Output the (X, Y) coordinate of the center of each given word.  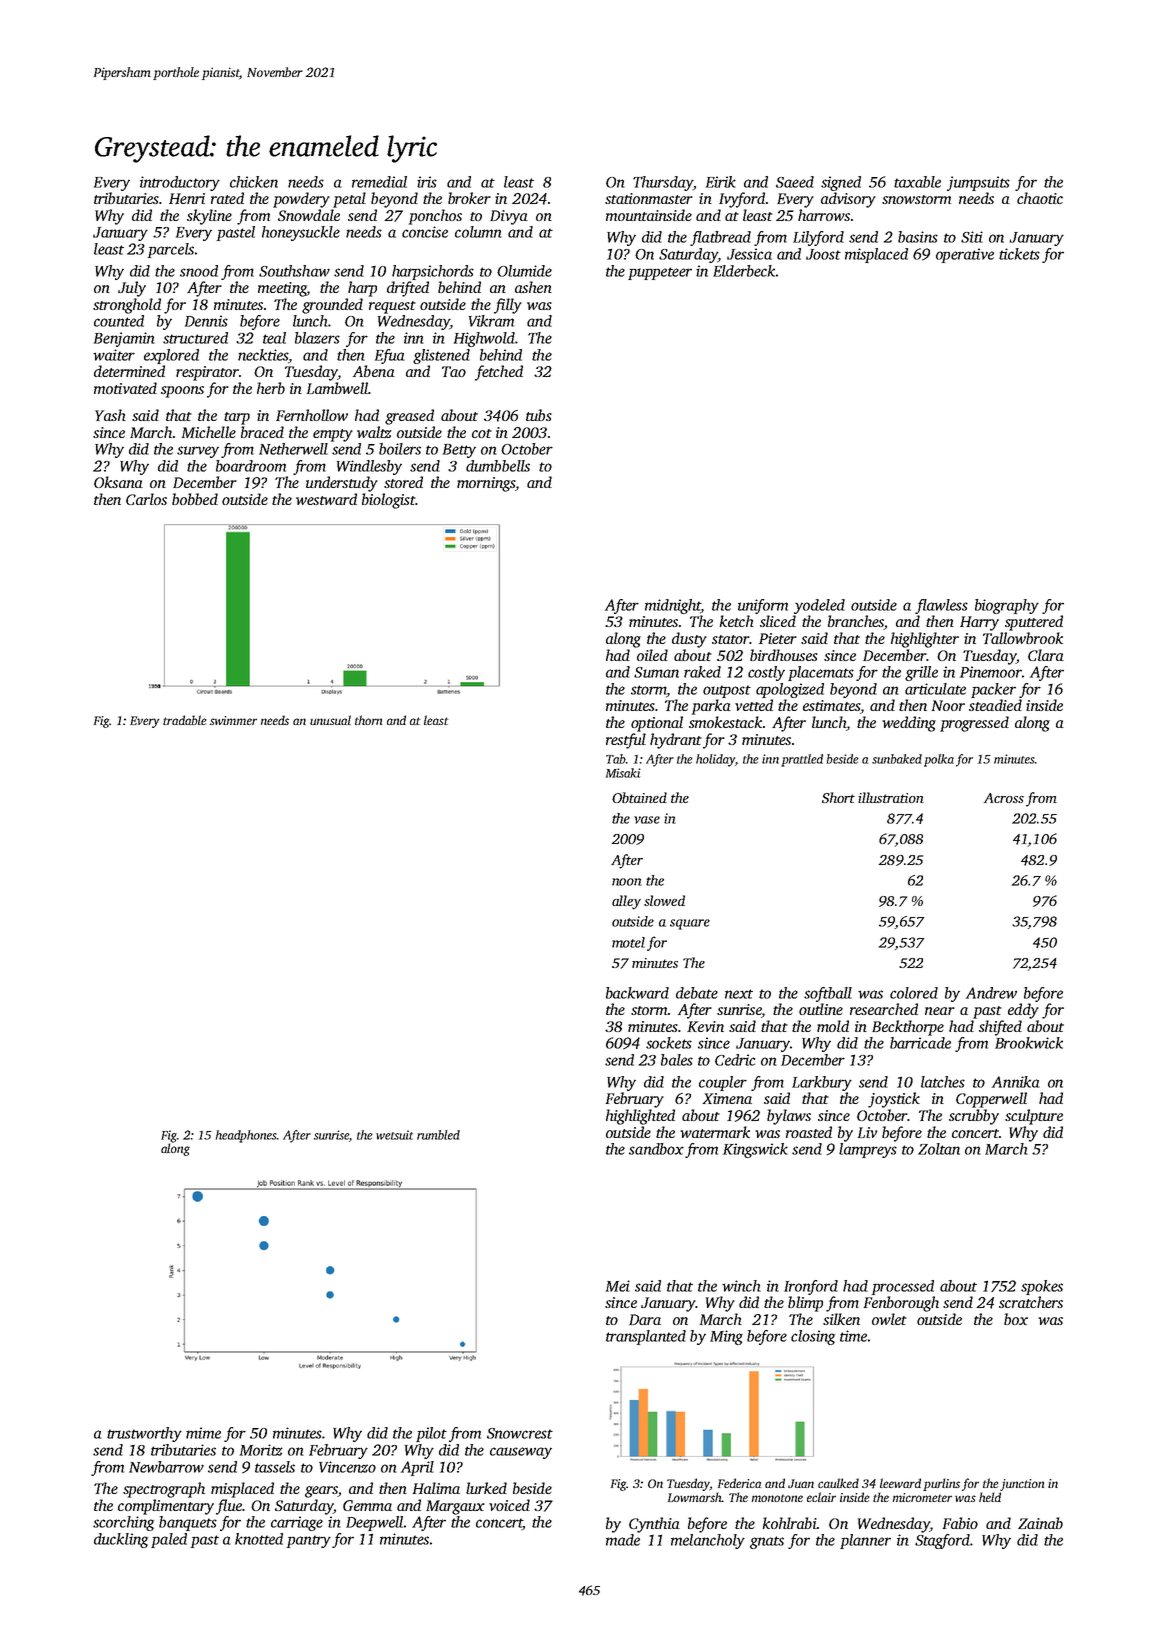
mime (203, 1433)
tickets (1019, 254)
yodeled (819, 606)
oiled (652, 655)
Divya (509, 217)
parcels (171, 250)
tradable (185, 720)
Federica (739, 1483)
